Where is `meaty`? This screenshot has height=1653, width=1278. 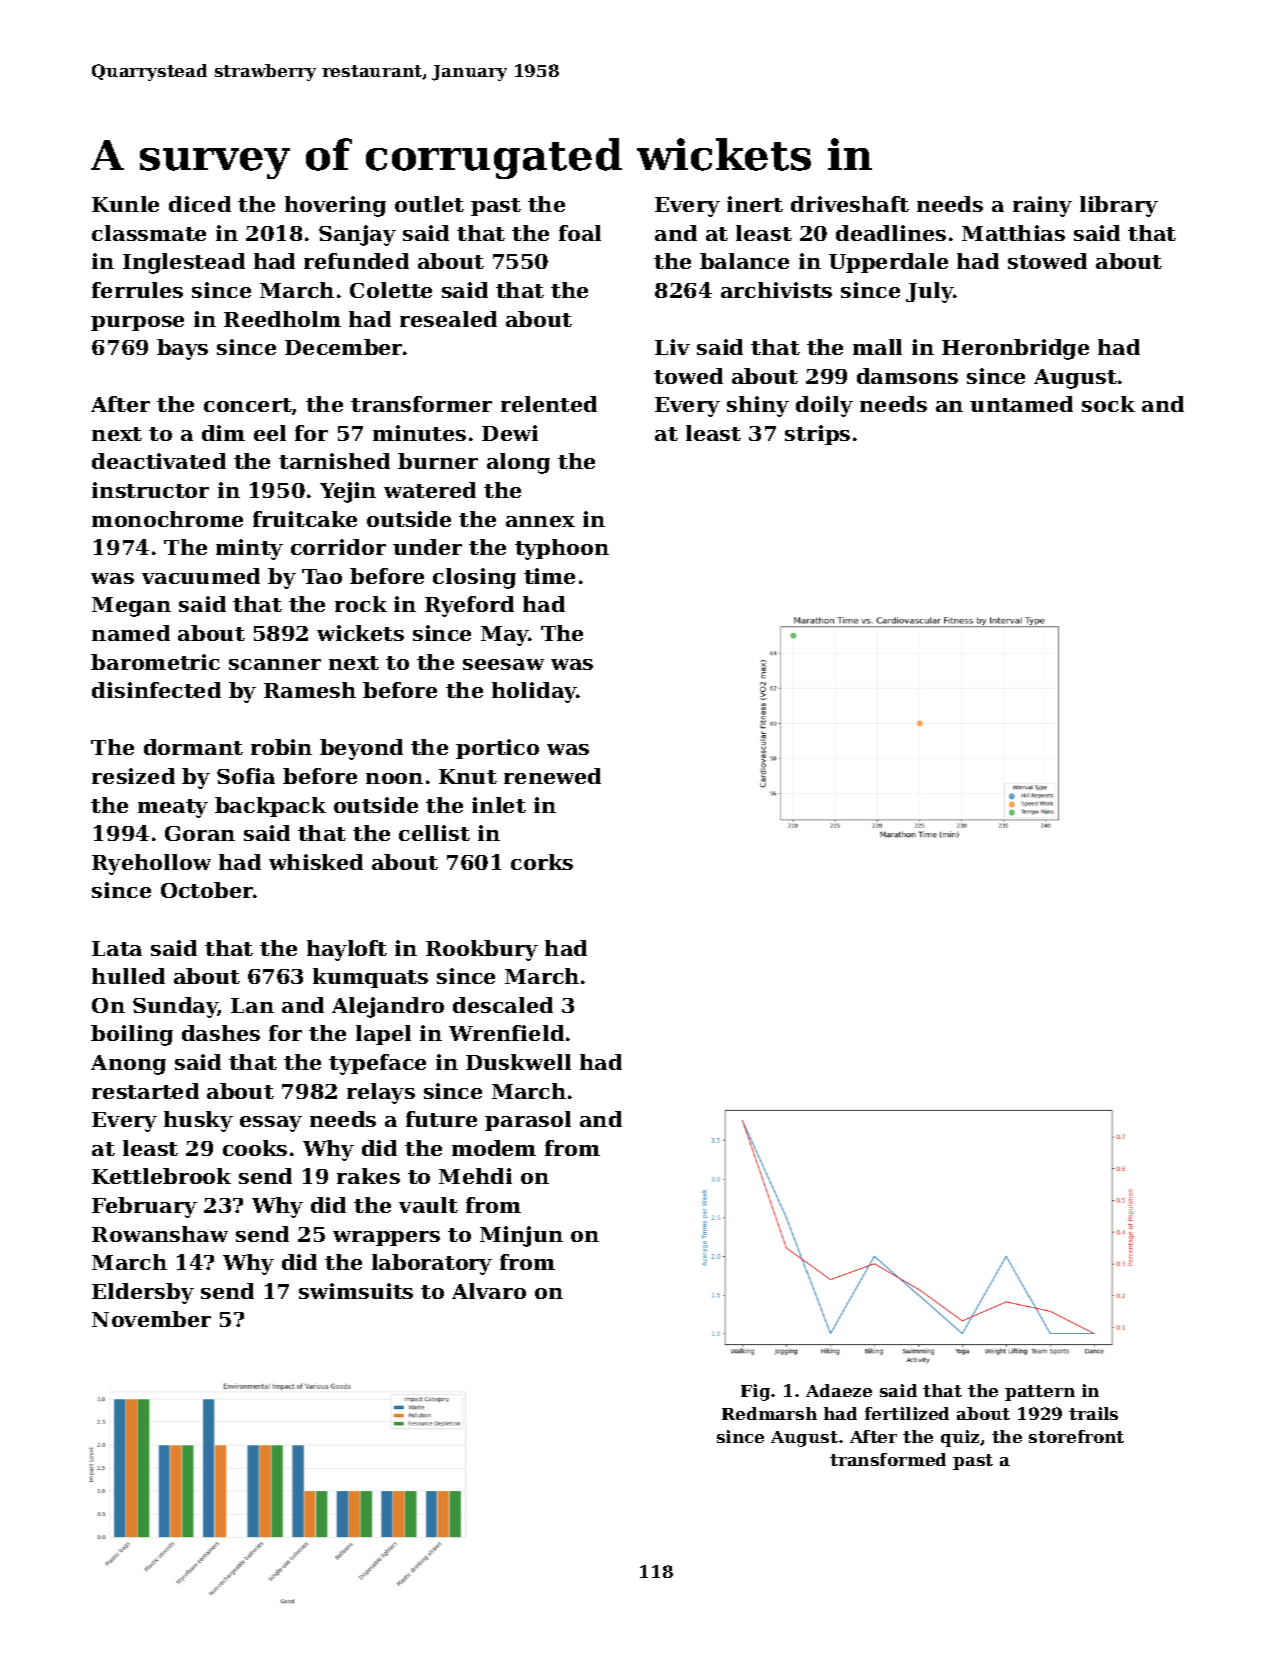
meaty is located at coordinates (173, 808).
